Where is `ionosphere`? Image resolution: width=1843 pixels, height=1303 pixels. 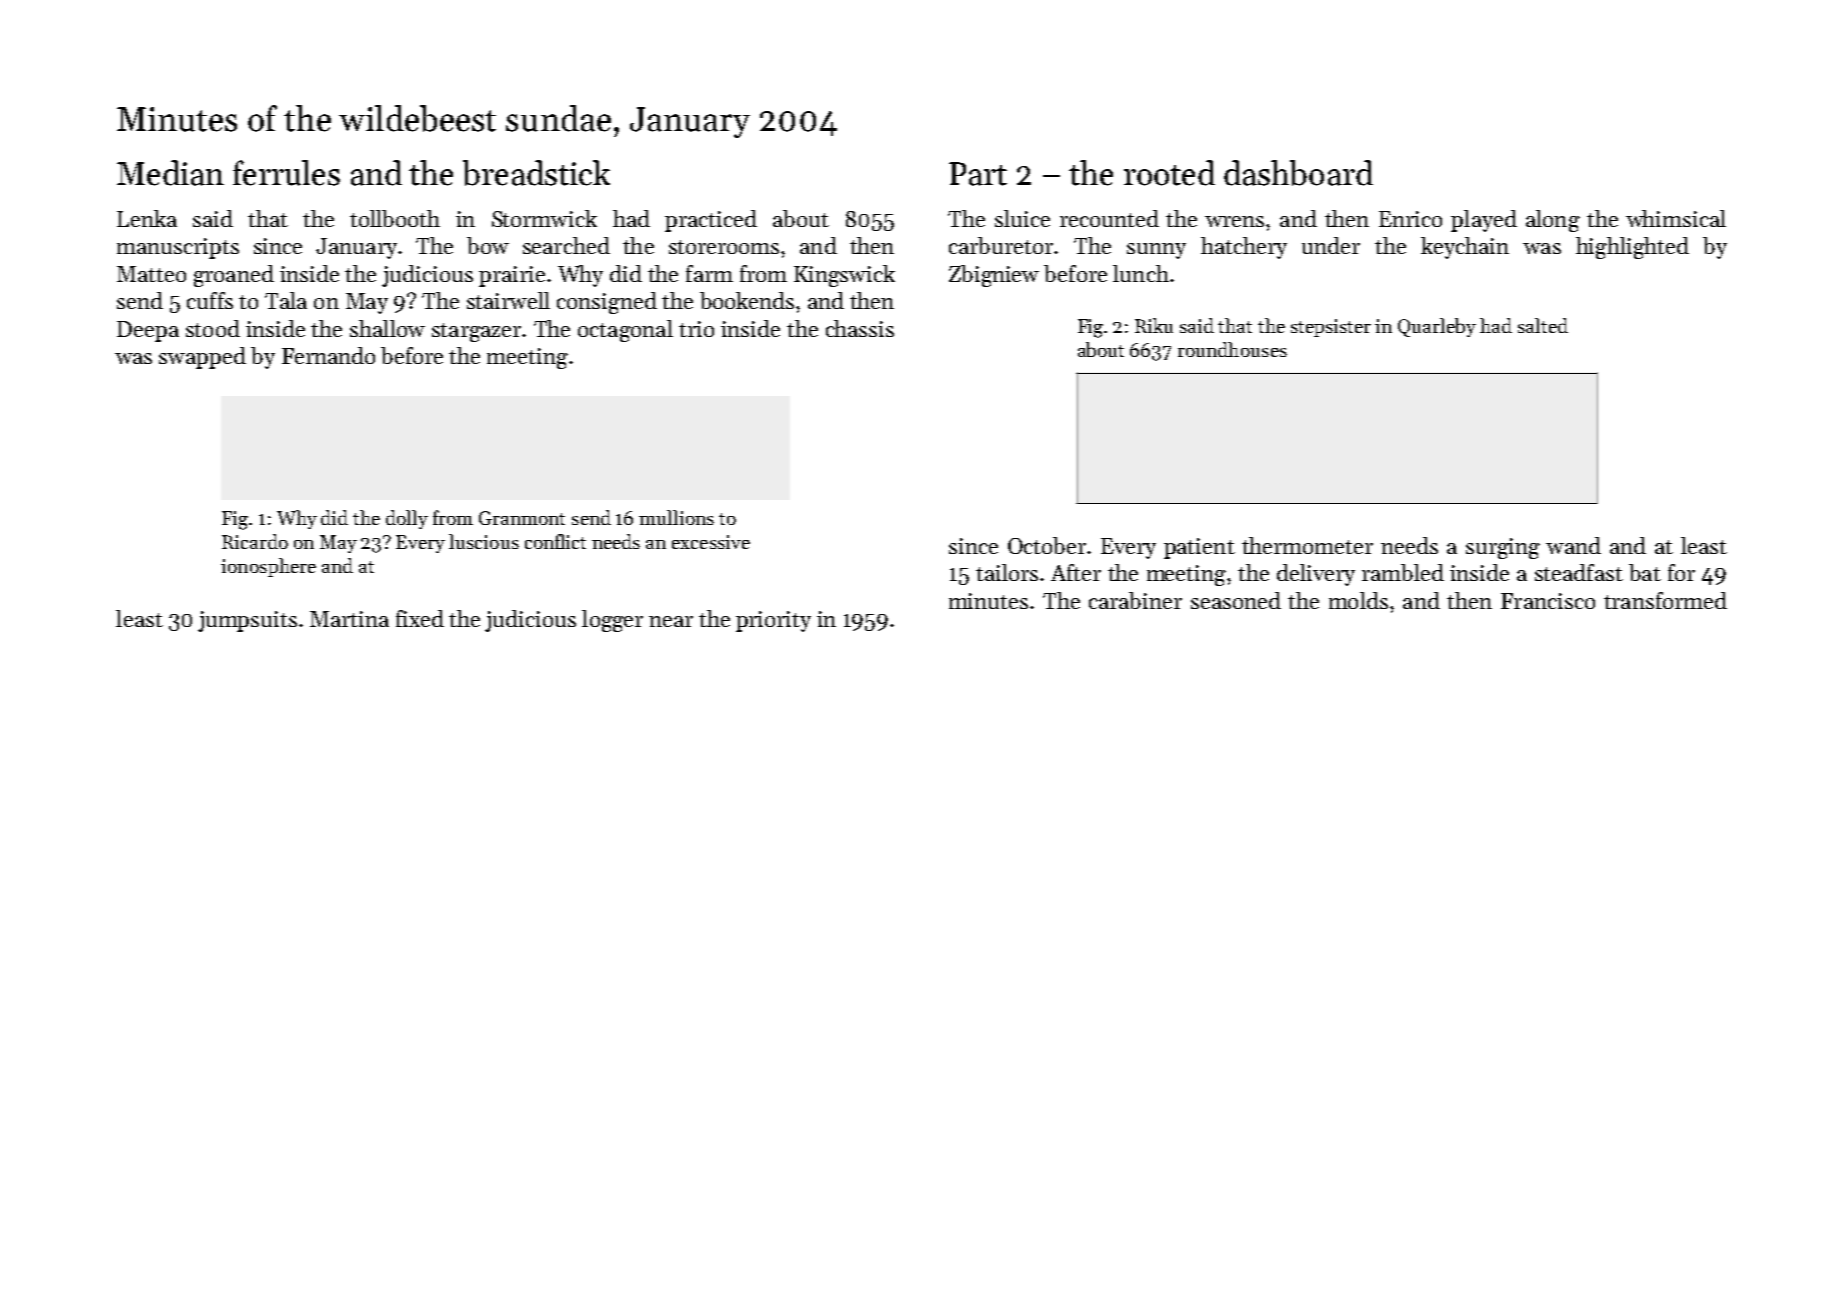 ionosphere is located at coordinates (268, 567).
